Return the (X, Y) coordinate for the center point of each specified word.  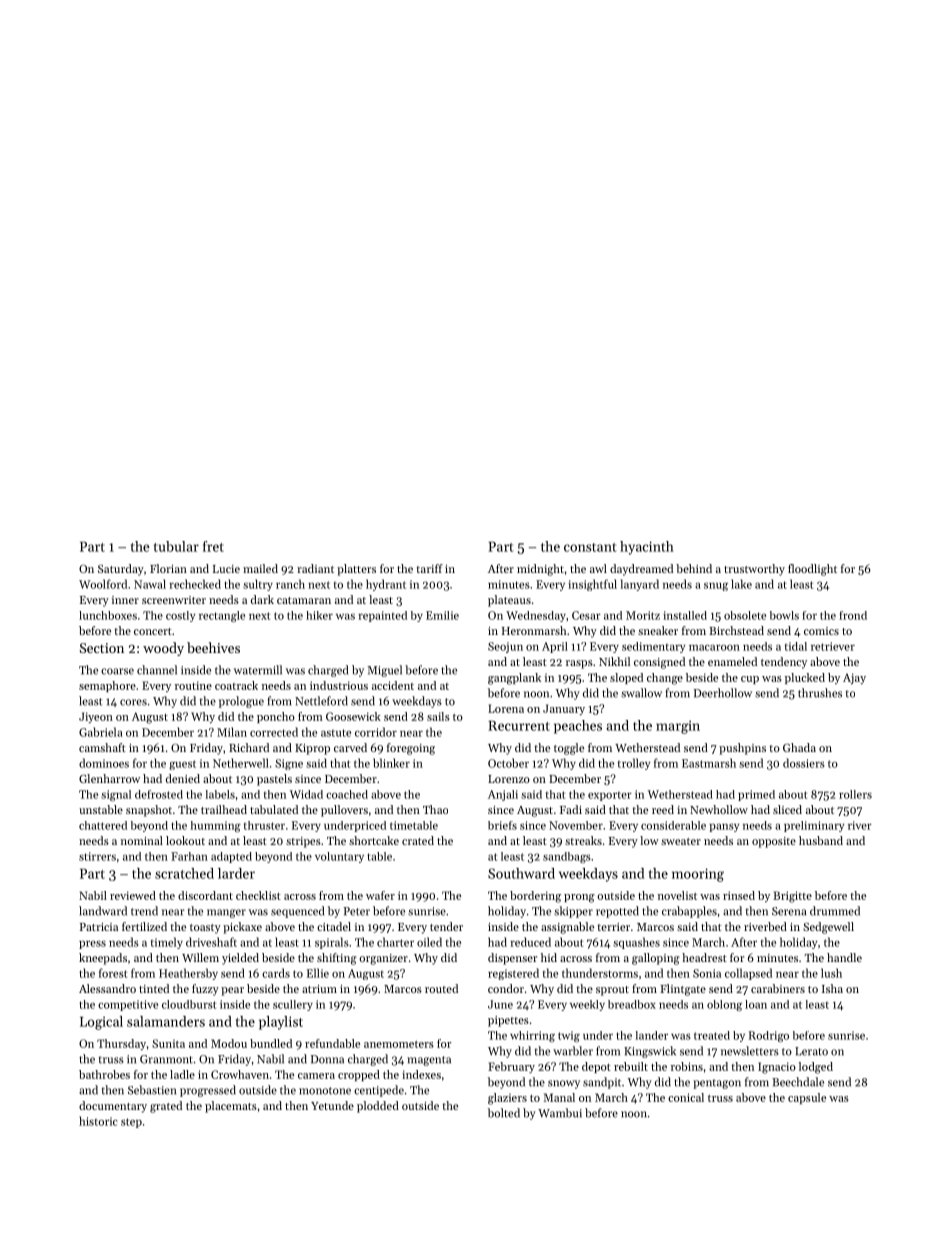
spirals (332, 943)
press (92, 945)
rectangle (222, 616)
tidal (796, 646)
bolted (504, 1113)
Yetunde (332, 1105)
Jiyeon (96, 718)
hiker (319, 615)
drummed (835, 911)
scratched (184, 873)
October (508, 763)
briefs (502, 825)
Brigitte (792, 897)
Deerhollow (723, 693)
